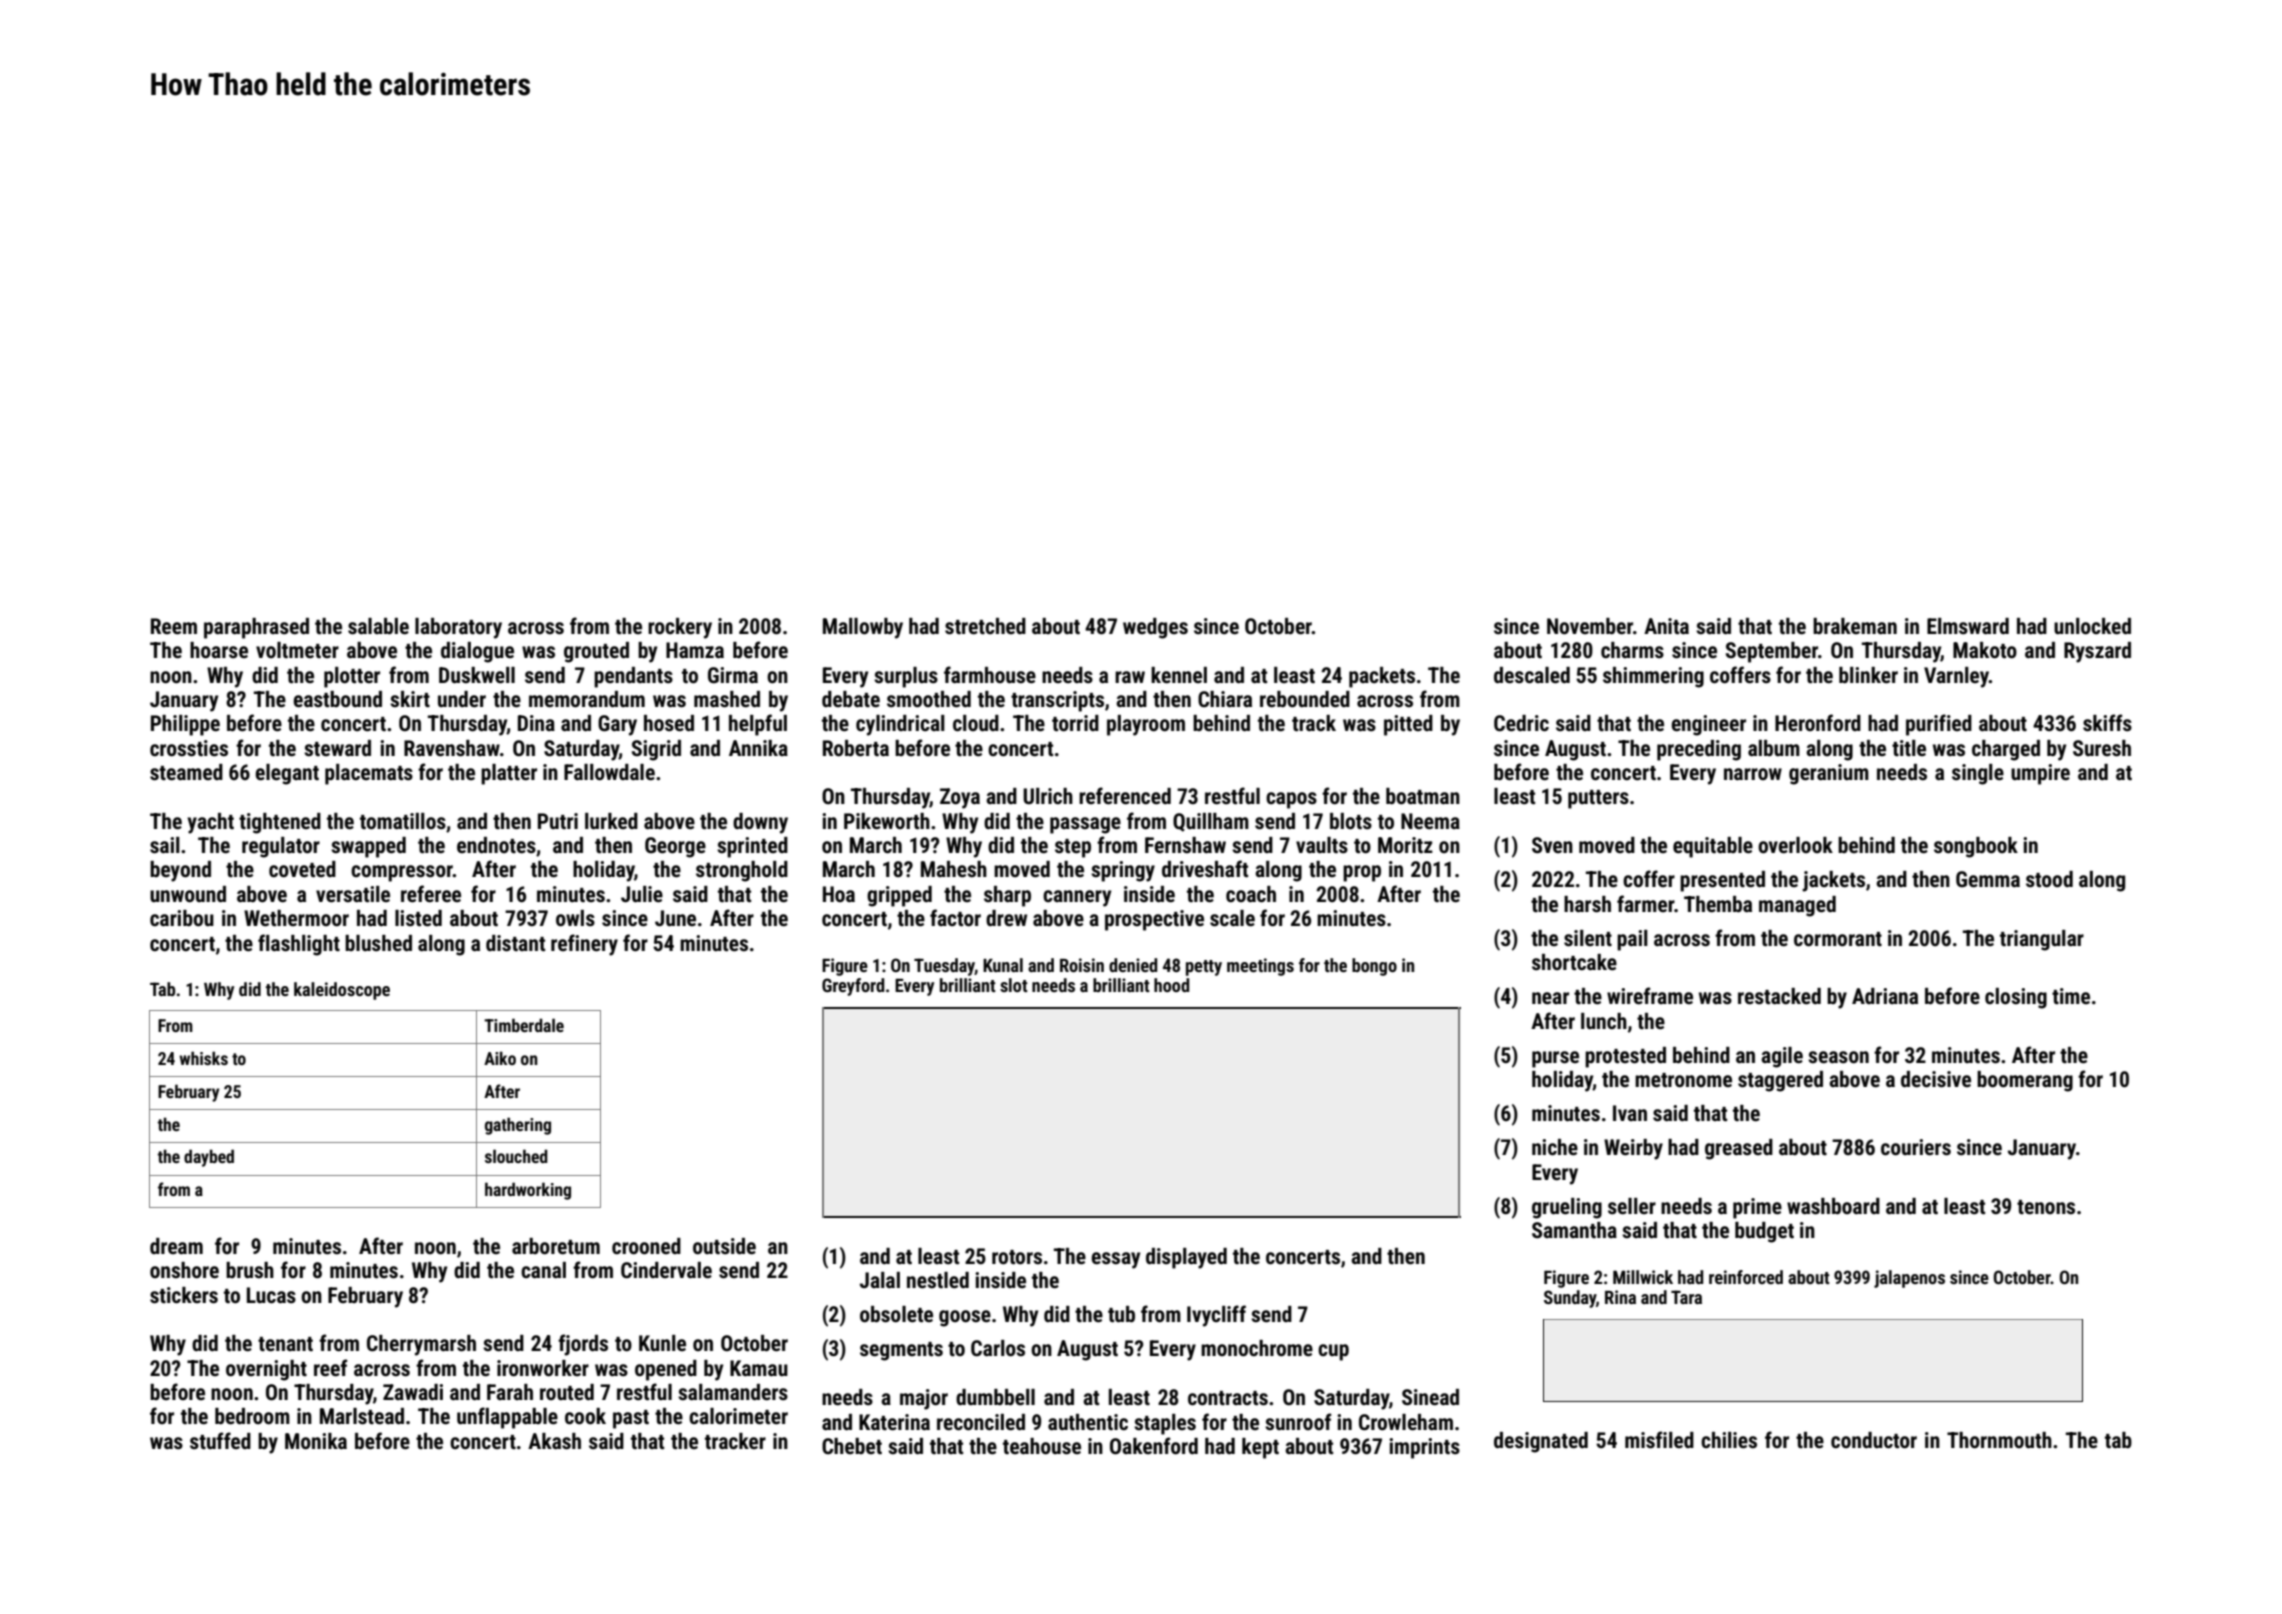 Image resolution: width=2282 pixels, height=1614 pixels. Describe the element at coordinates (186, 772) in the screenshot. I see `steamed` at that location.
